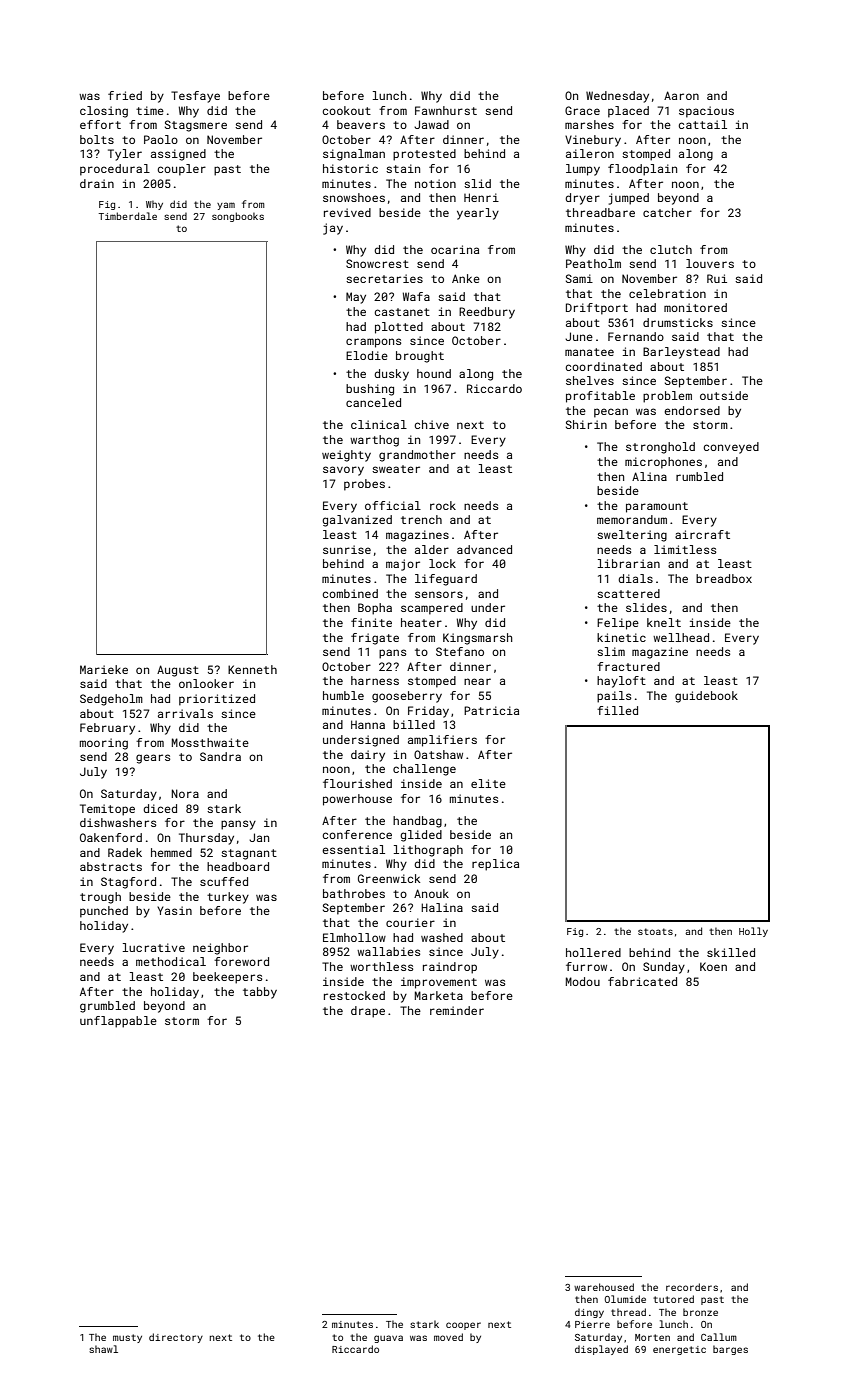 This screenshot has width=849, height=1400. Describe the element at coordinates (393, 505) in the screenshot. I see `official` at that location.
